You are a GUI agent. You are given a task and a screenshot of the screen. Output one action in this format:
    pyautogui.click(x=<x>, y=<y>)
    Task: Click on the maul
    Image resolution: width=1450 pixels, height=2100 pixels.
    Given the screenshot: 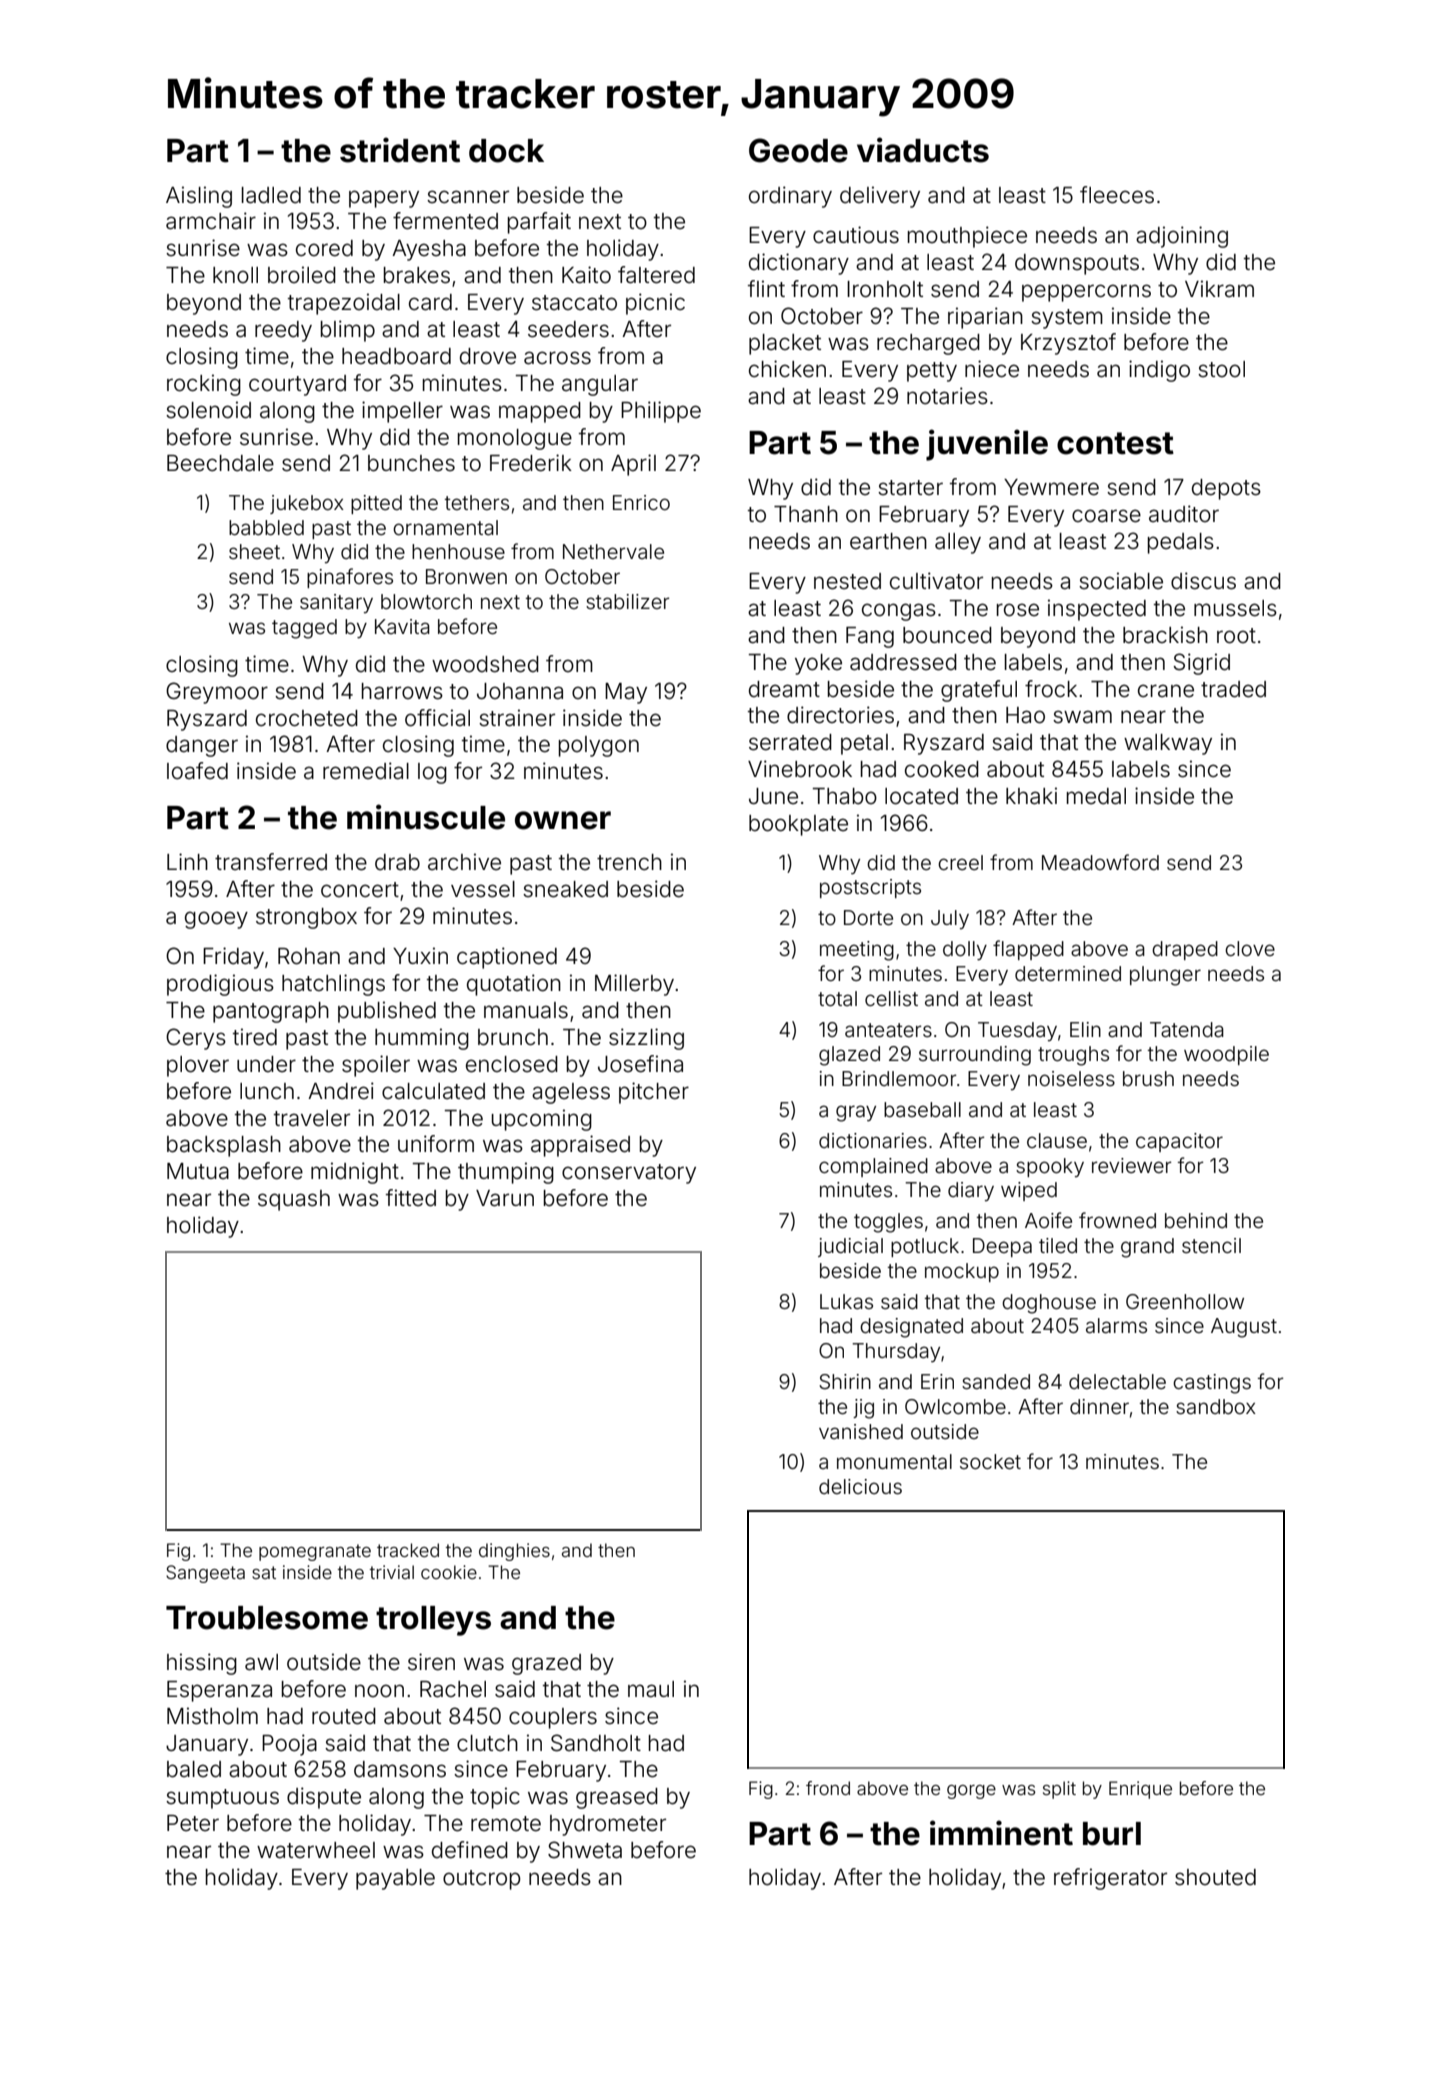 What is the action you would take?
    pyautogui.click(x=651, y=1689)
